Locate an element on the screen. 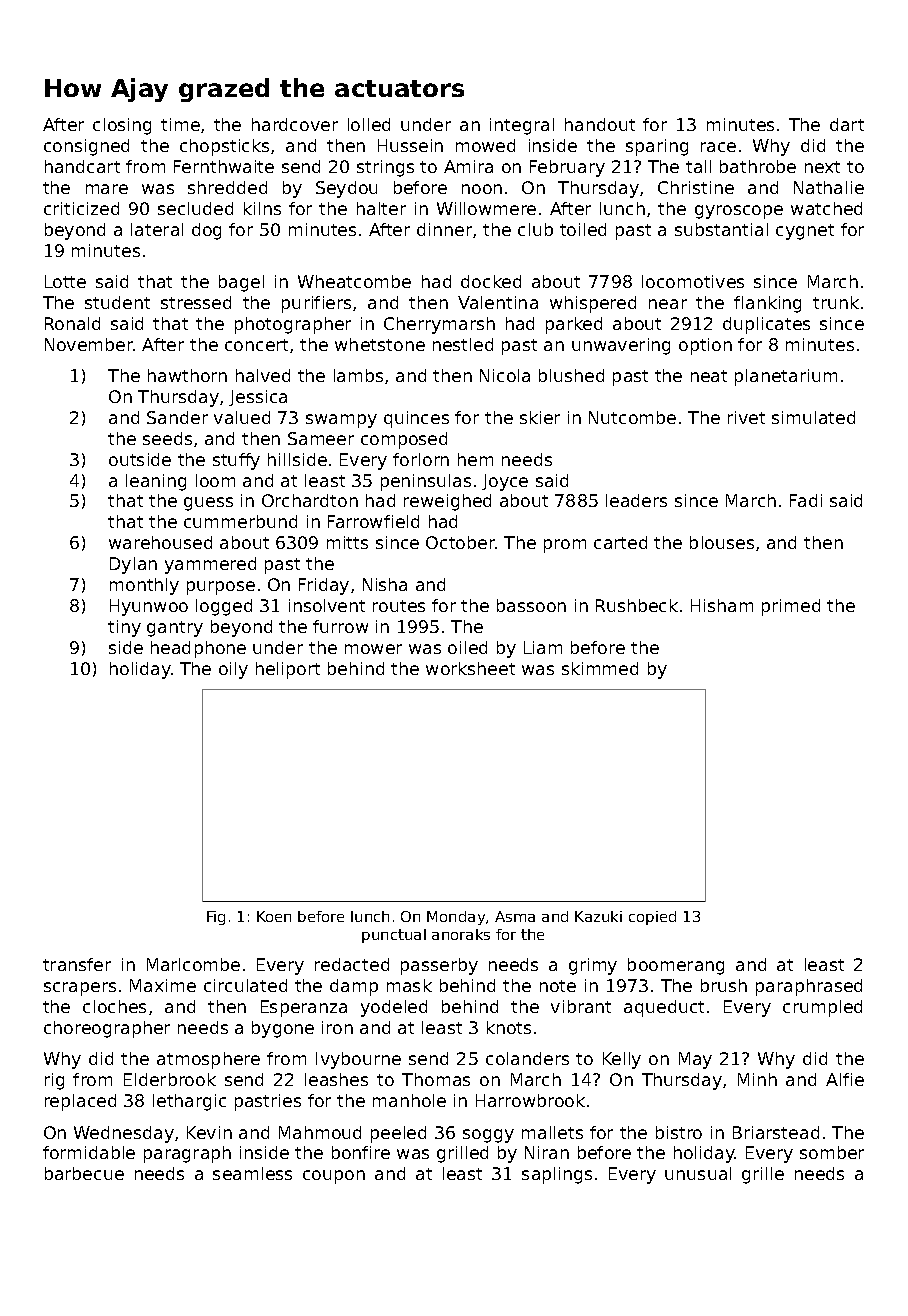 The width and height of the screenshot is (908, 1316). paraphrased is located at coordinates (809, 987).
